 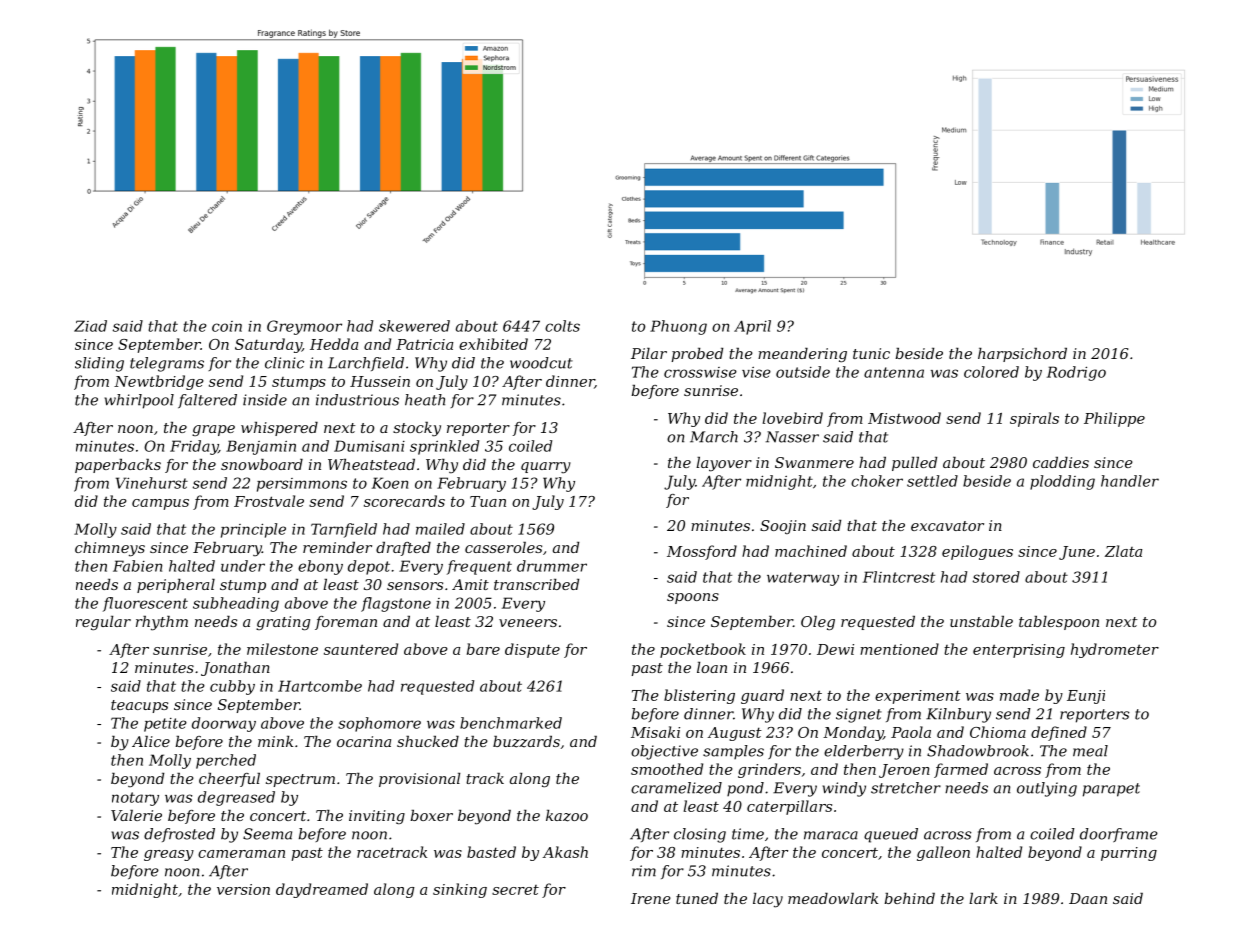 I want to click on Greymoor, so click(x=304, y=327).
